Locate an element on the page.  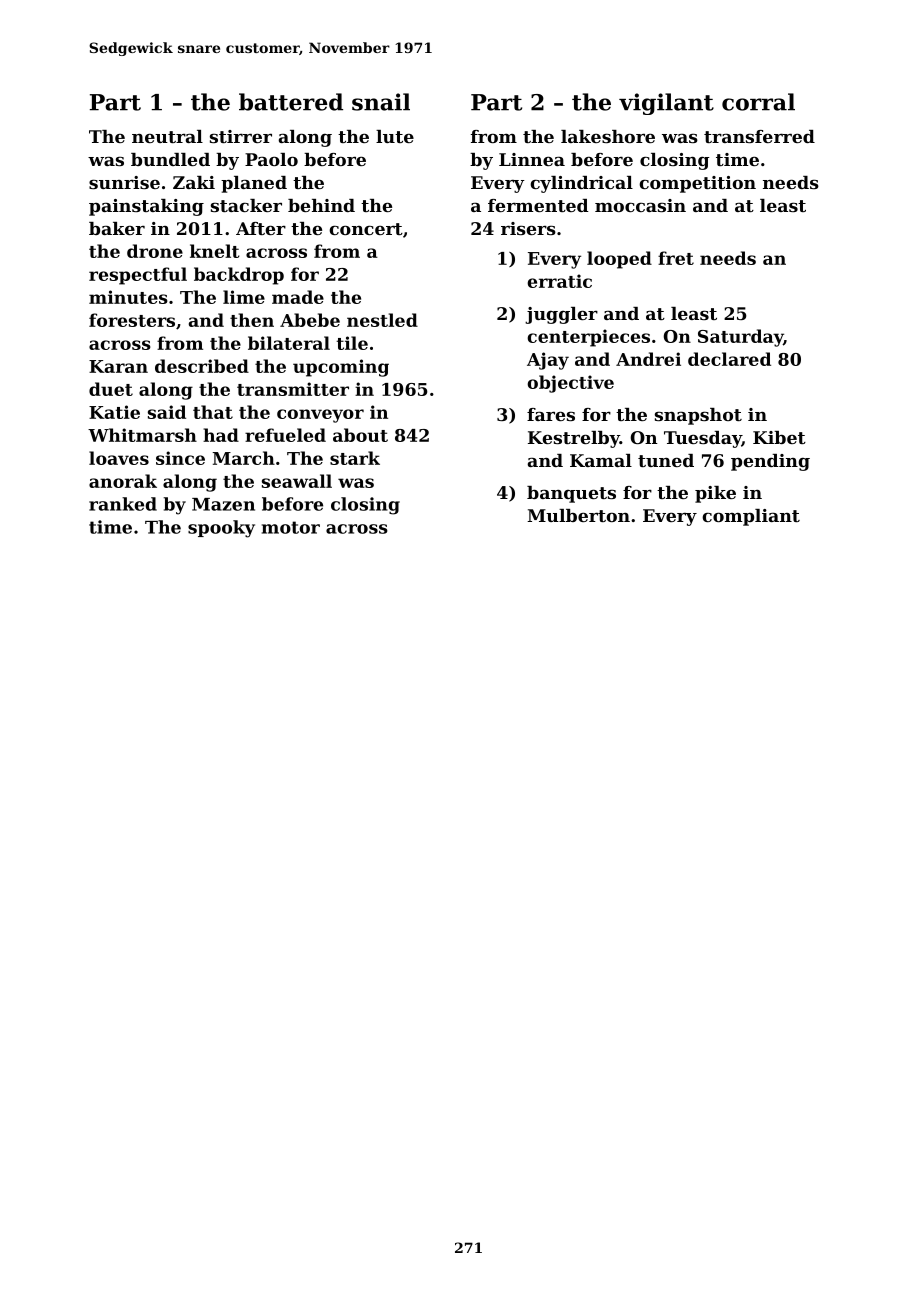
risers is located at coordinates (528, 228).
